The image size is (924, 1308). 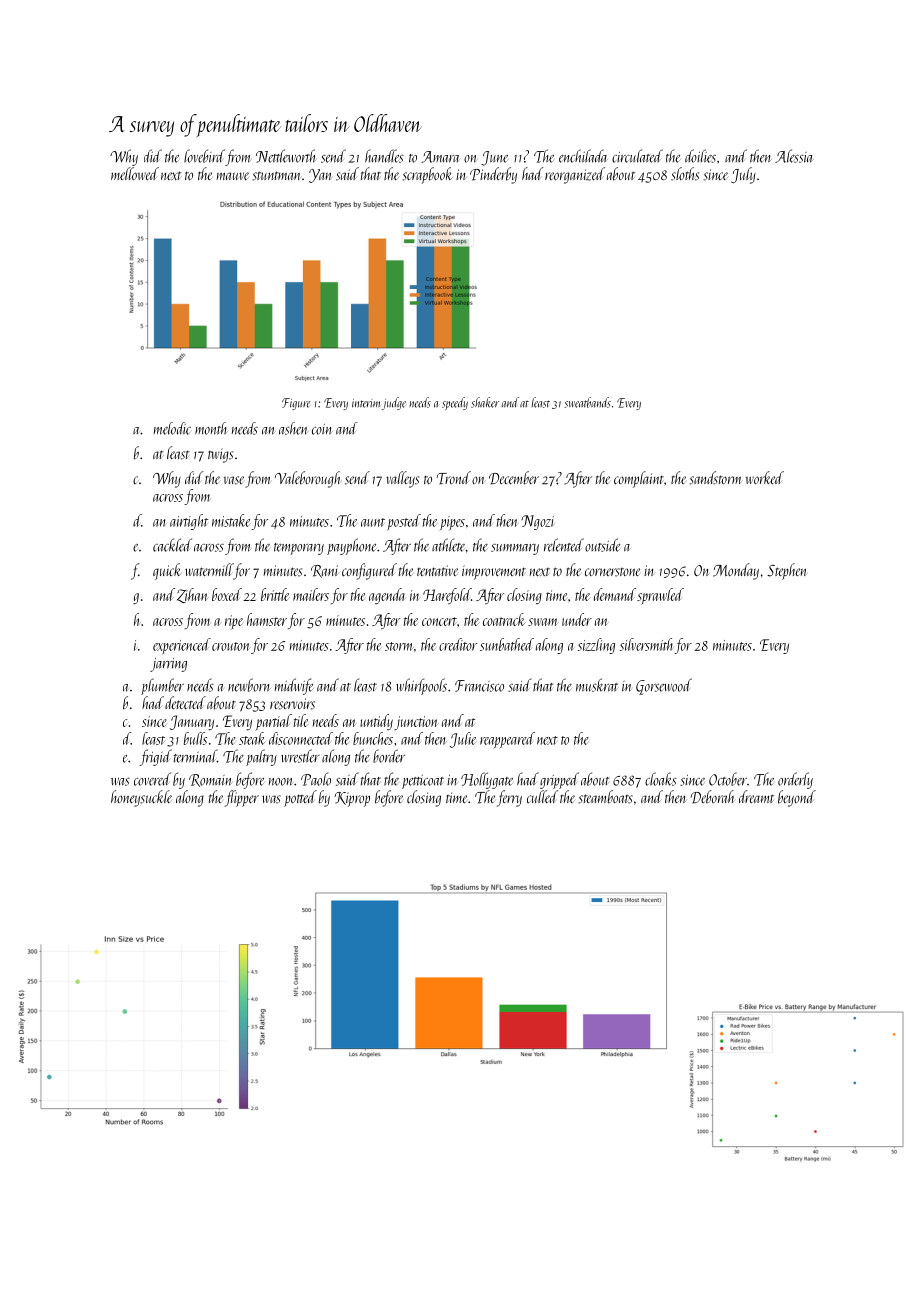 What do you see at coordinates (612, 572) in the screenshot?
I see `cornerstone` at bounding box center [612, 572].
